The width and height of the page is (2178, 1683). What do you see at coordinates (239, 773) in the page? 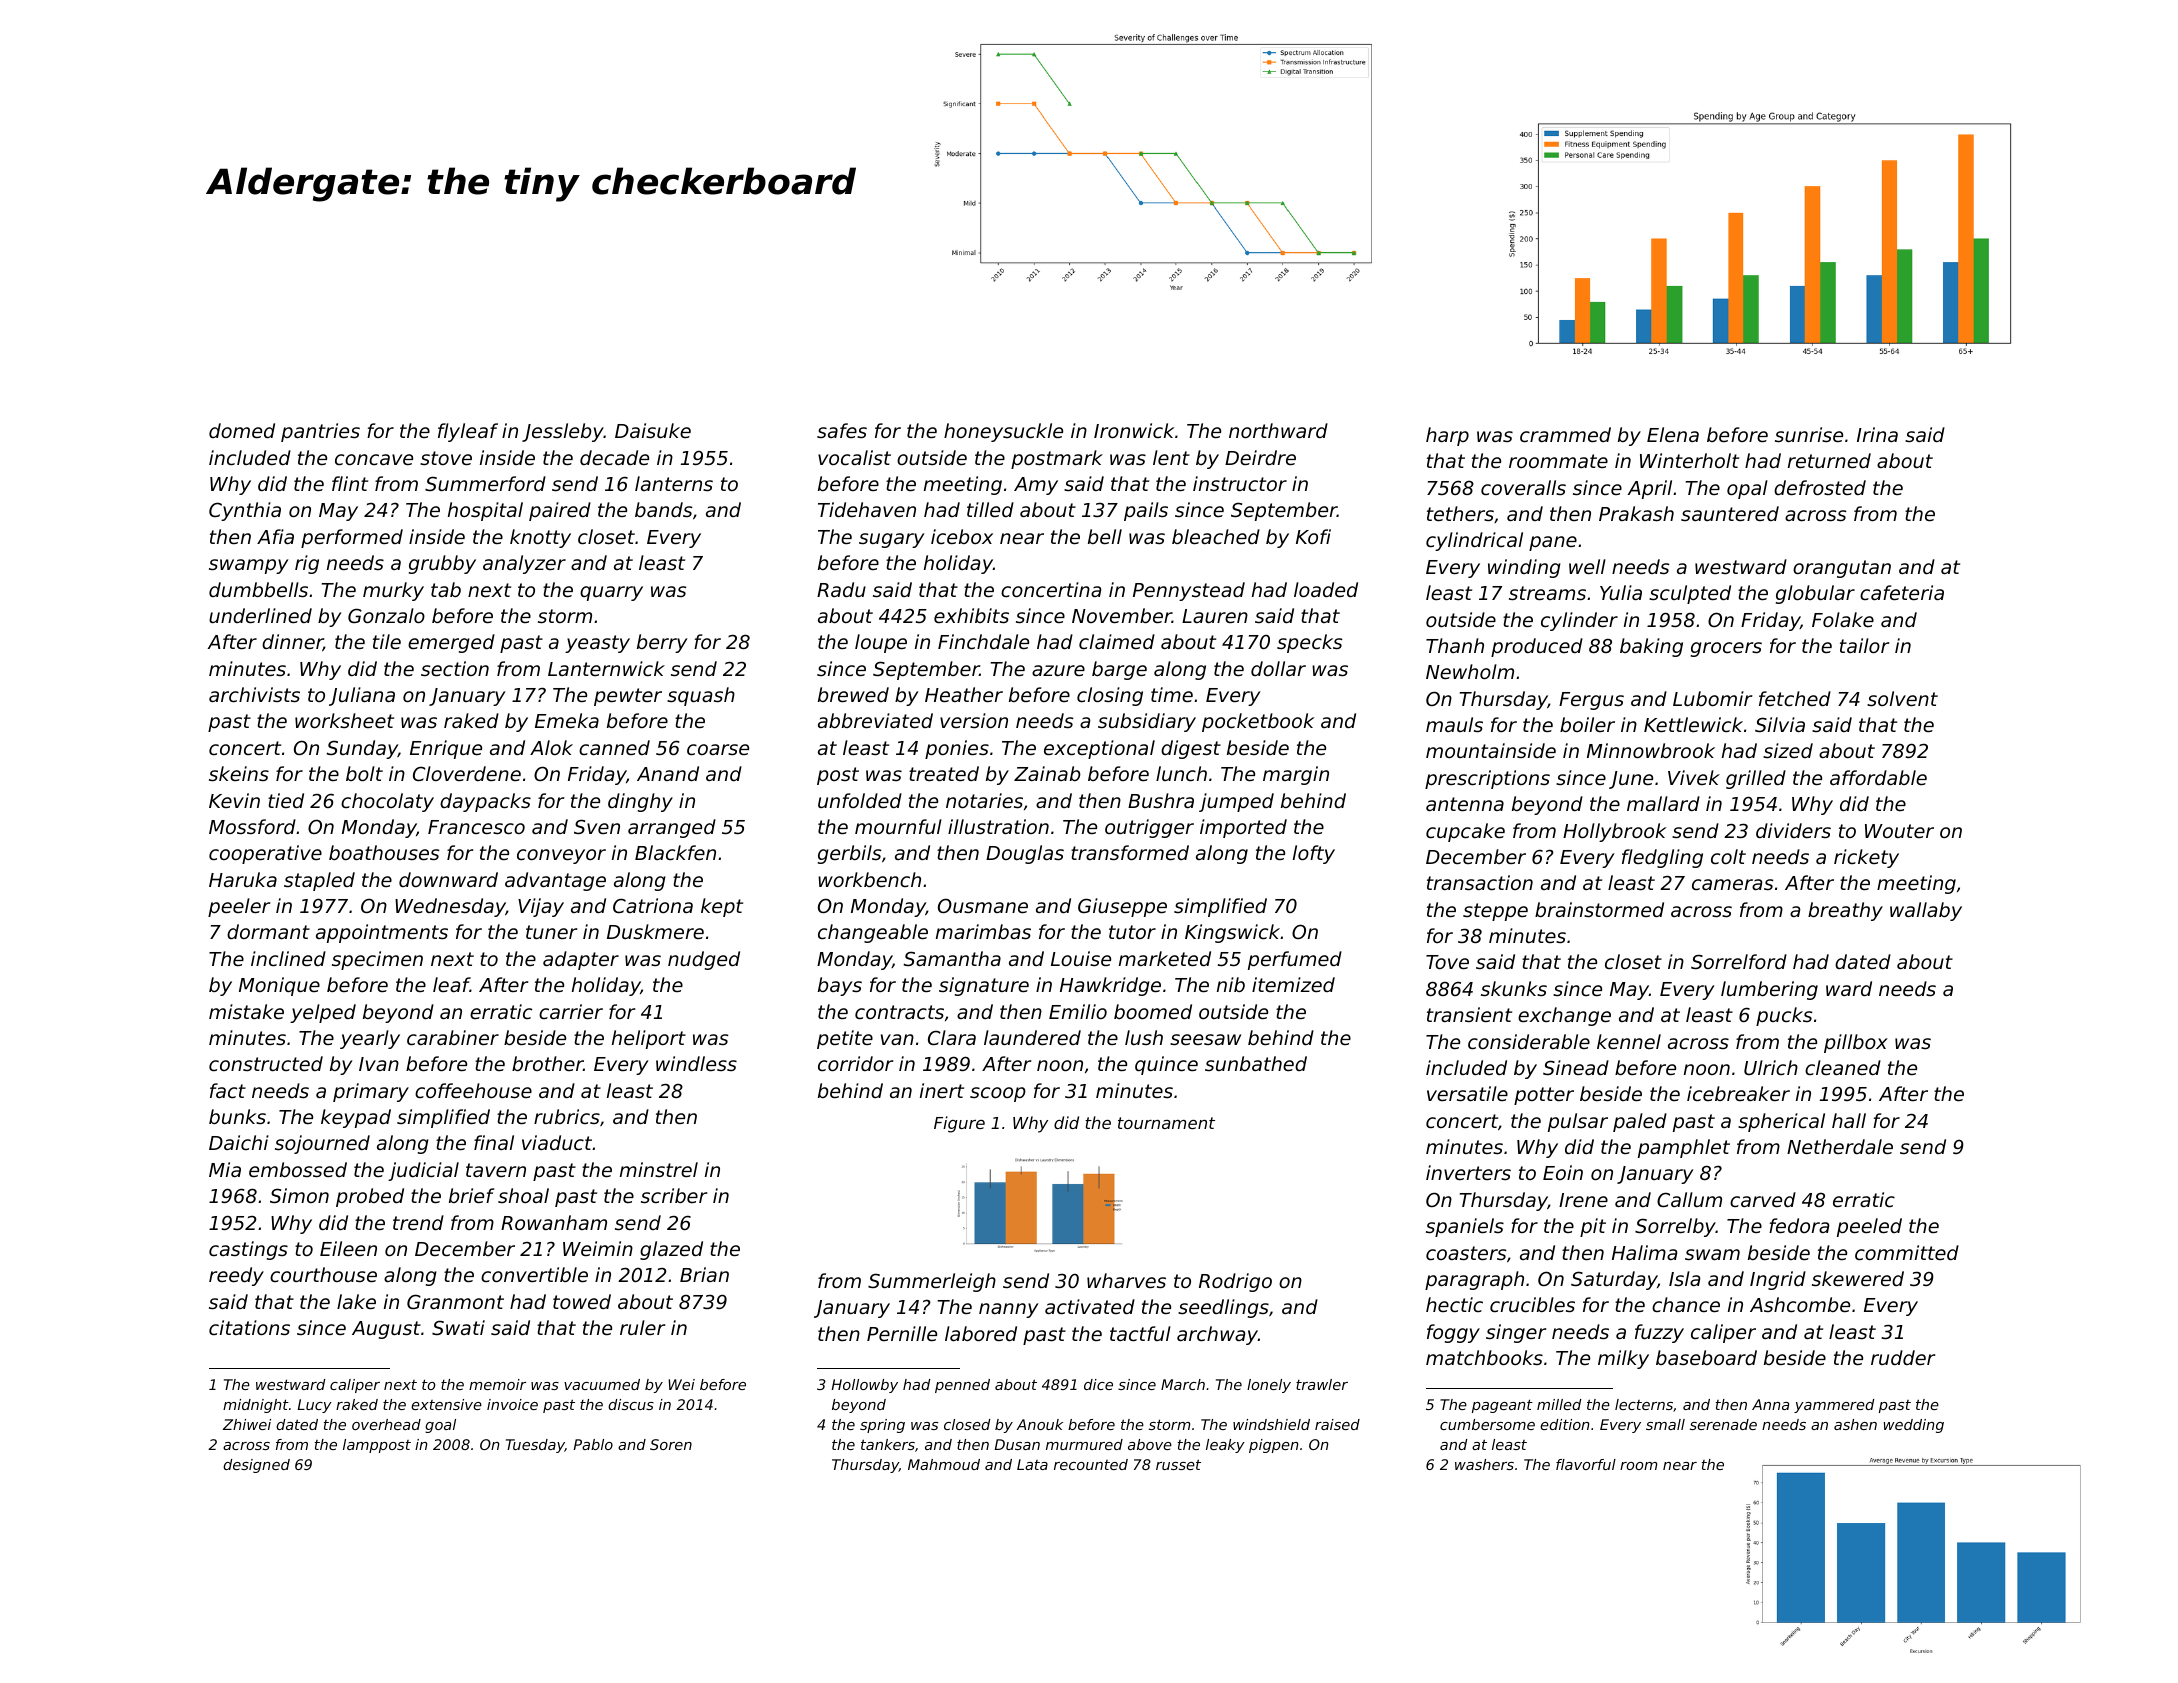
I see `skeins` at bounding box center [239, 773].
